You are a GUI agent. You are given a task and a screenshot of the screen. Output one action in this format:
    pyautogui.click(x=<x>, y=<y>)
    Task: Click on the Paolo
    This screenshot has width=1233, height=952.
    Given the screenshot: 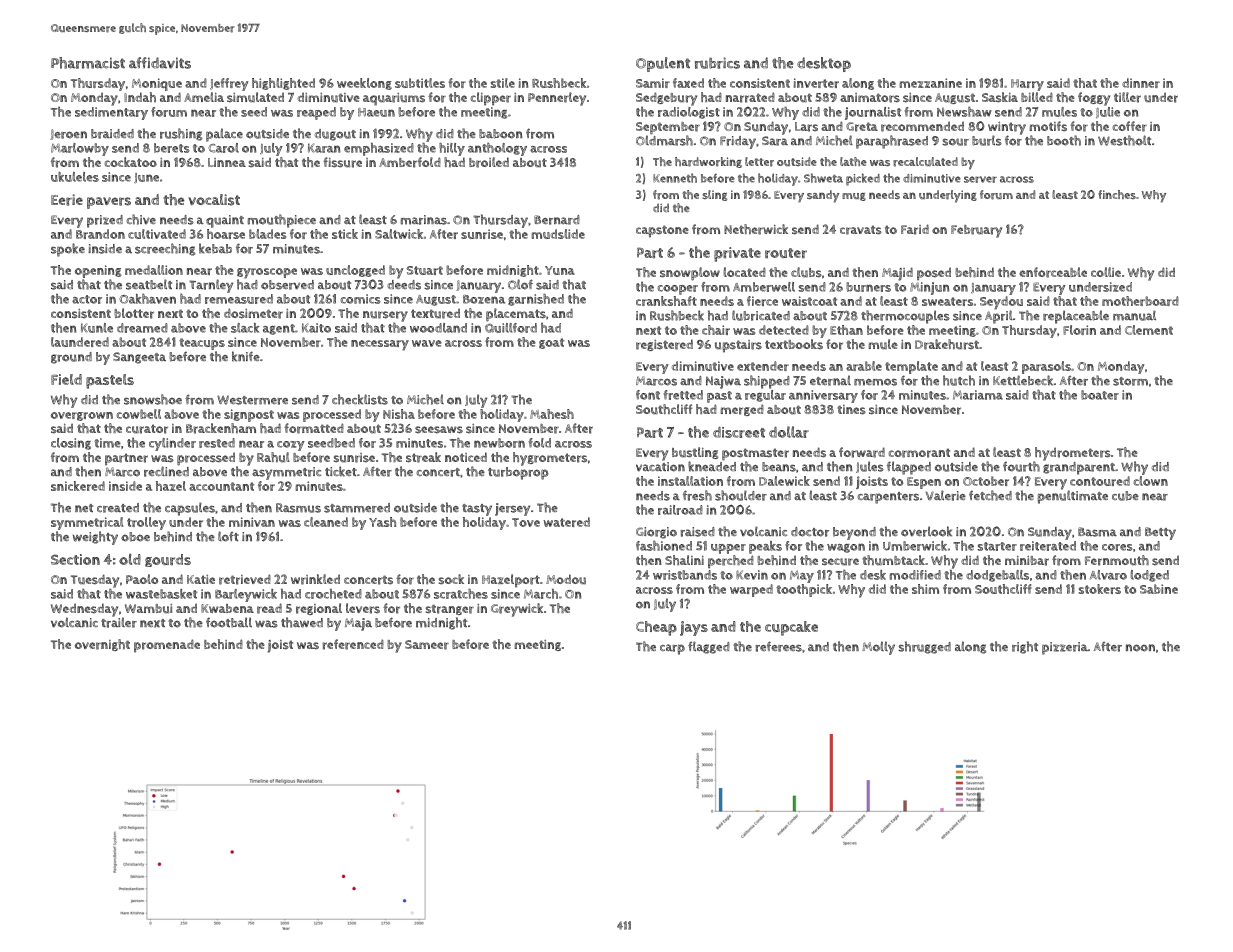 What is the action you would take?
    pyautogui.click(x=142, y=579)
